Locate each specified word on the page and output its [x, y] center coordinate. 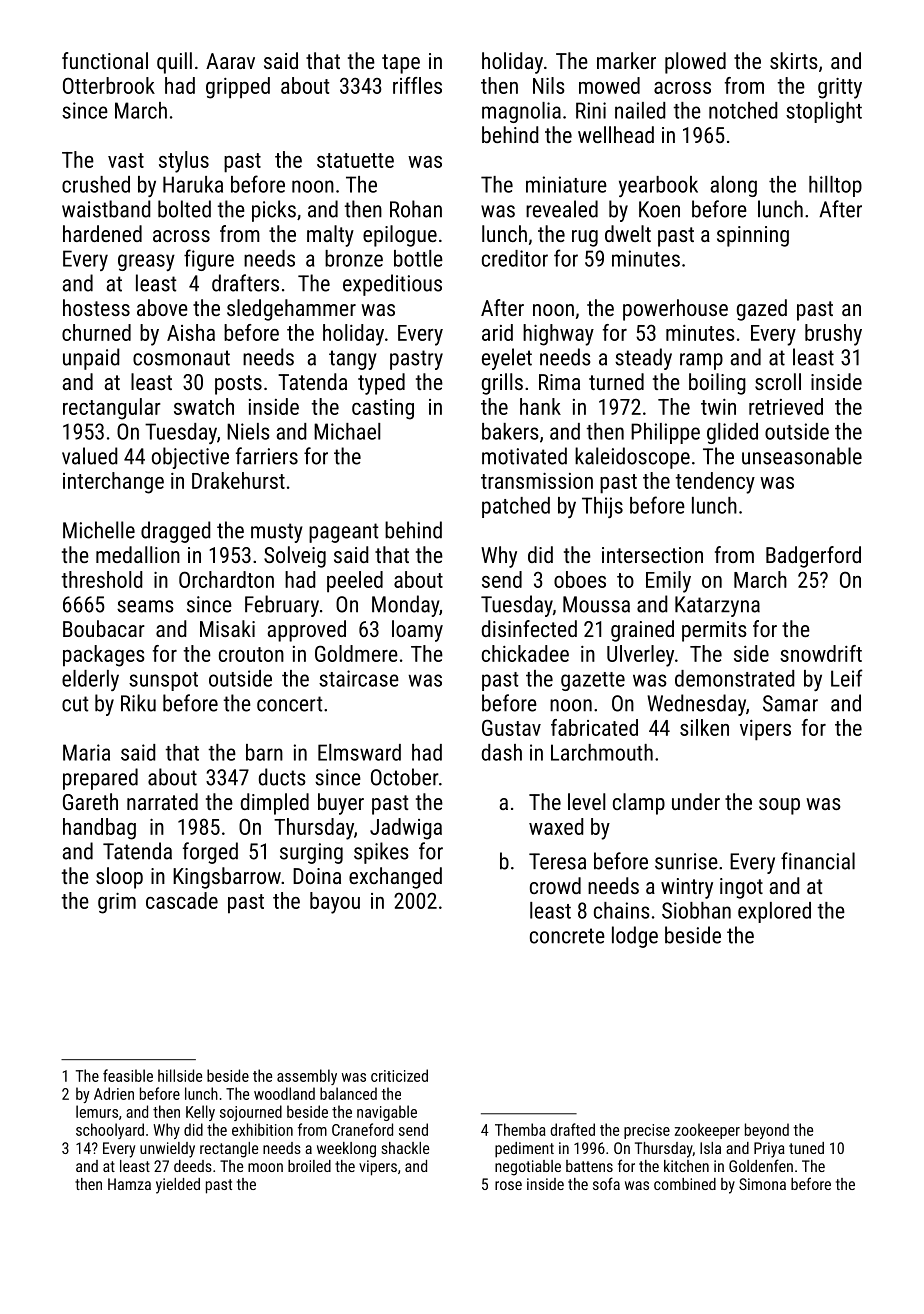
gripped [238, 88]
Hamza [129, 1184]
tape [401, 64]
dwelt [628, 233]
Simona [762, 1184]
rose [508, 1185]
